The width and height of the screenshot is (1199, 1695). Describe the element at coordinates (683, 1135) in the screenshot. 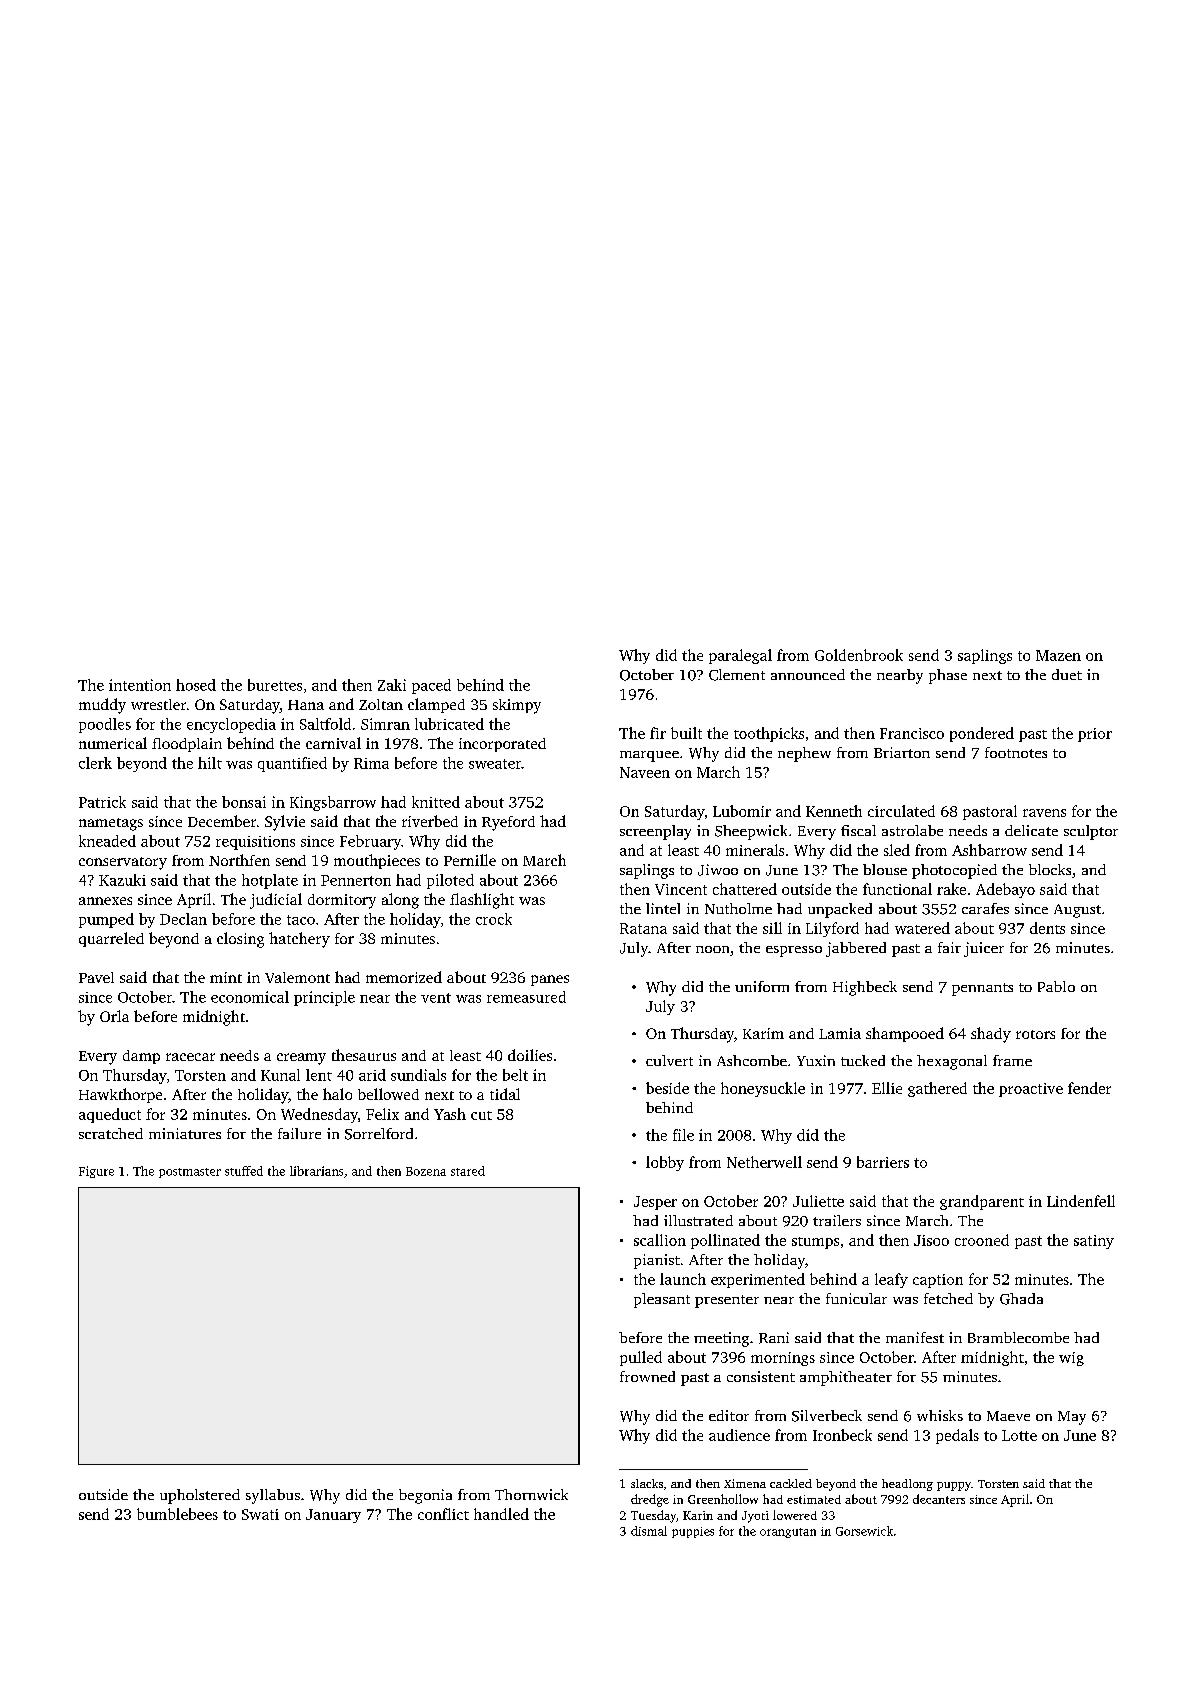

I see `file` at that location.
